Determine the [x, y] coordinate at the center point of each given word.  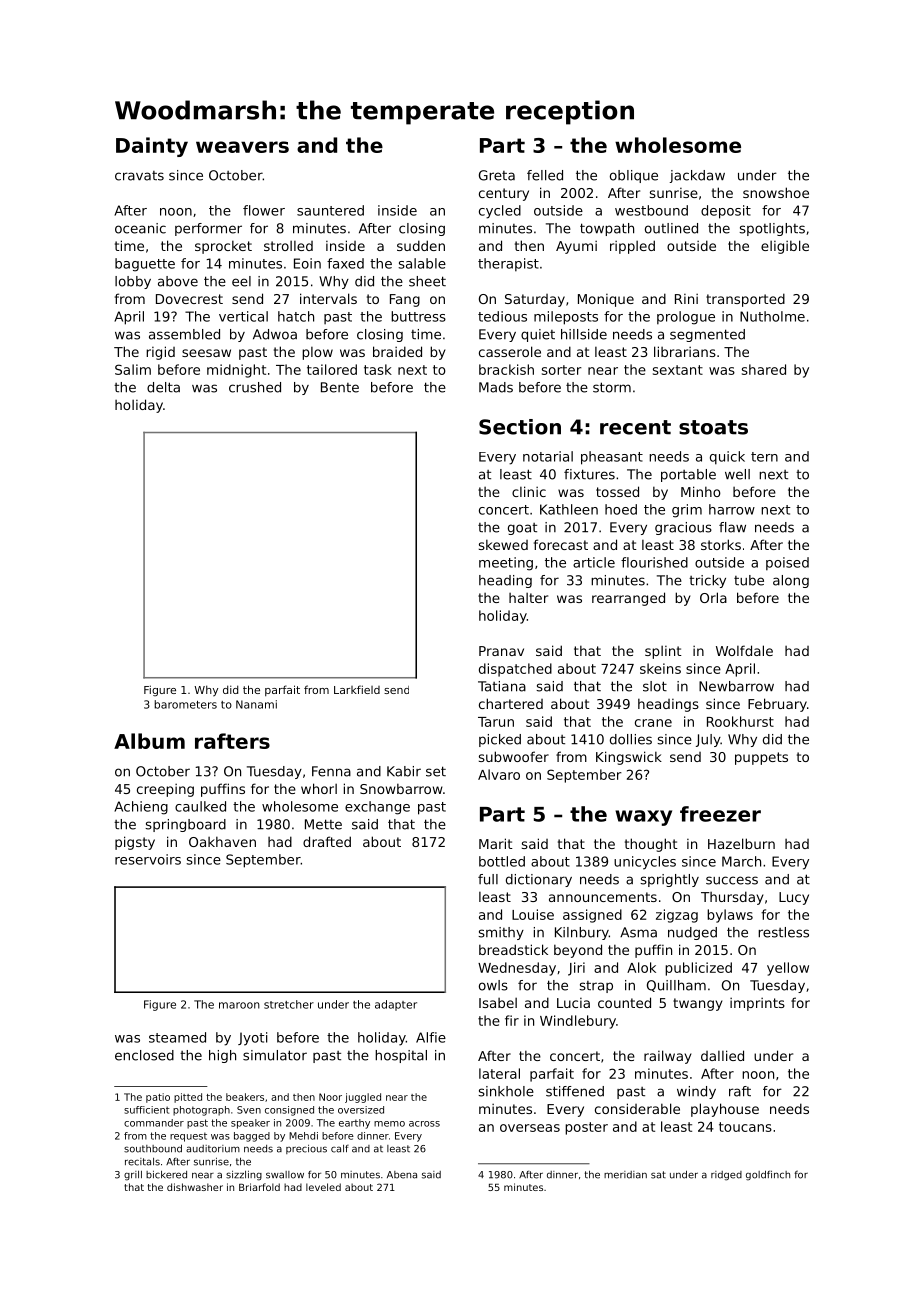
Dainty [152, 147]
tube [749, 580]
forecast [561, 544]
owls [493, 985]
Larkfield [357, 689]
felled [545, 175]
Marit [496, 843]
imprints [757, 1004]
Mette [323, 824]
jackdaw [697, 176]
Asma [638, 932]
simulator [275, 1055]
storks [721, 544]
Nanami [256, 704]
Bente [340, 387]
